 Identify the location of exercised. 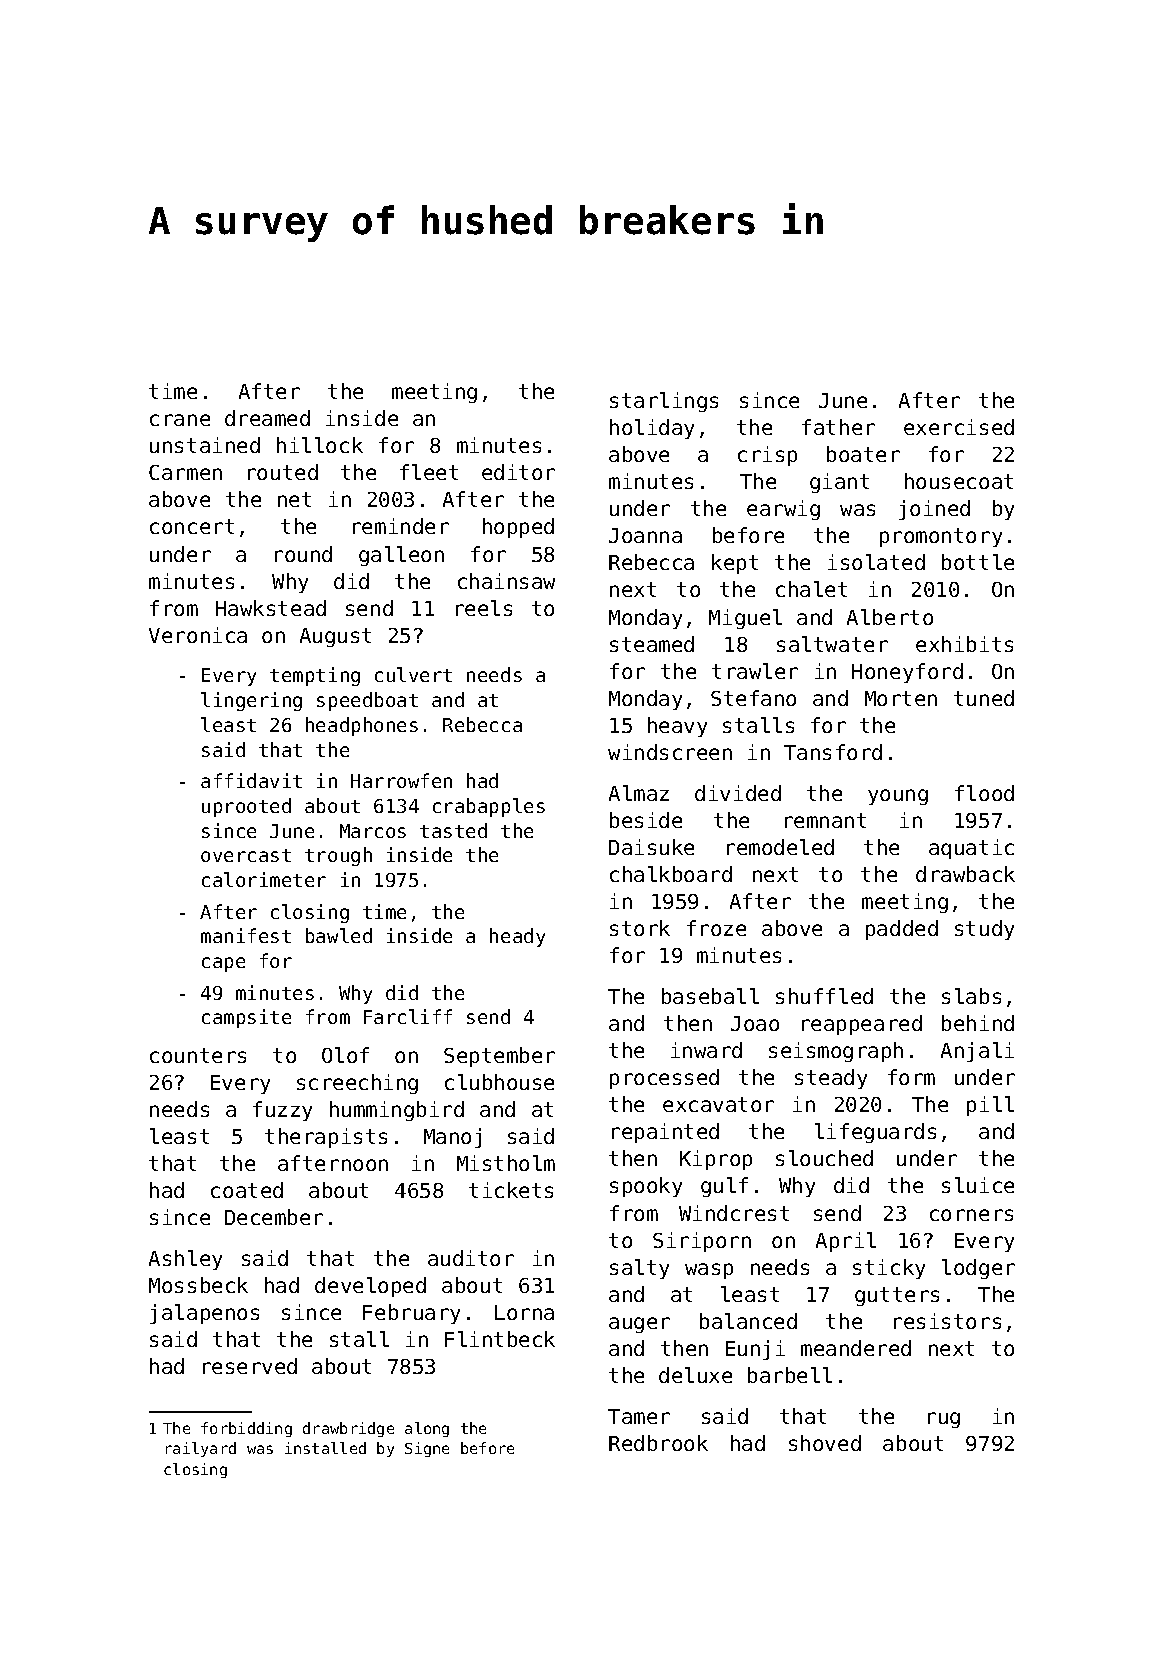
(959, 427).
